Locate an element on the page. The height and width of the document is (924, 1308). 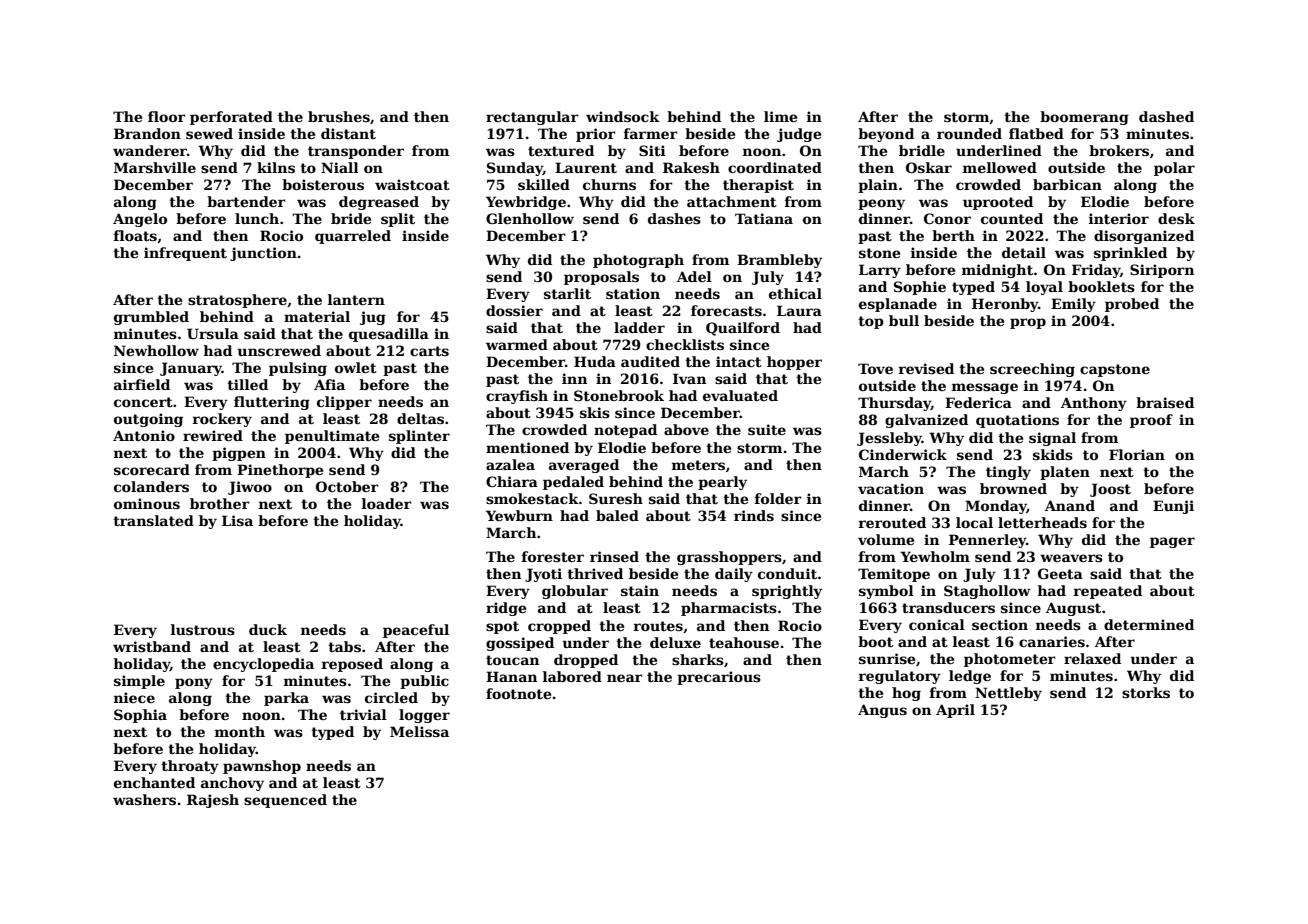
lustrous is located at coordinates (203, 629).
